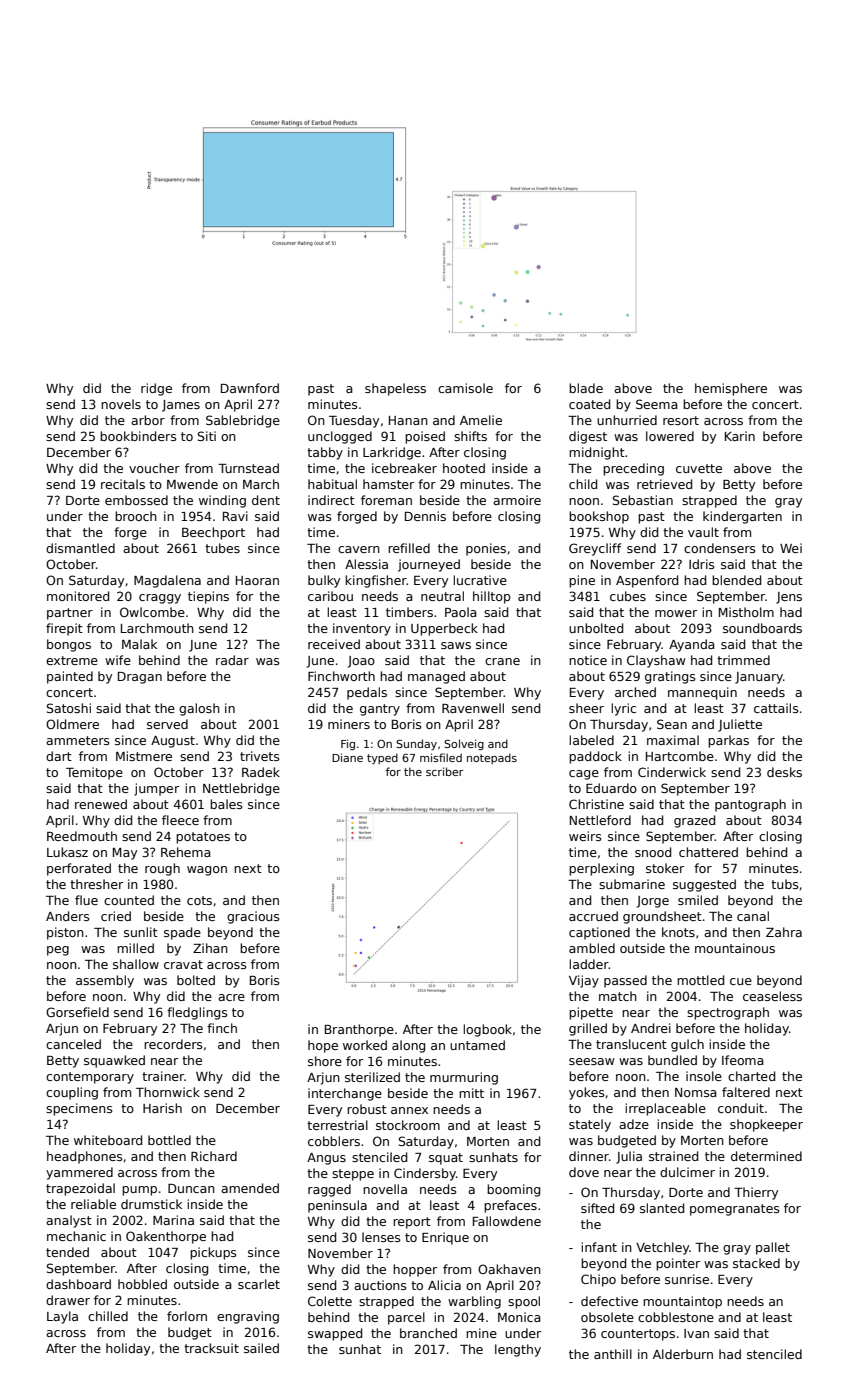 Image resolution: width=849 pixels, height=1400 pixels. Describe the element at coordinates (464, 468) in the page. I see `hooted` at that location.
